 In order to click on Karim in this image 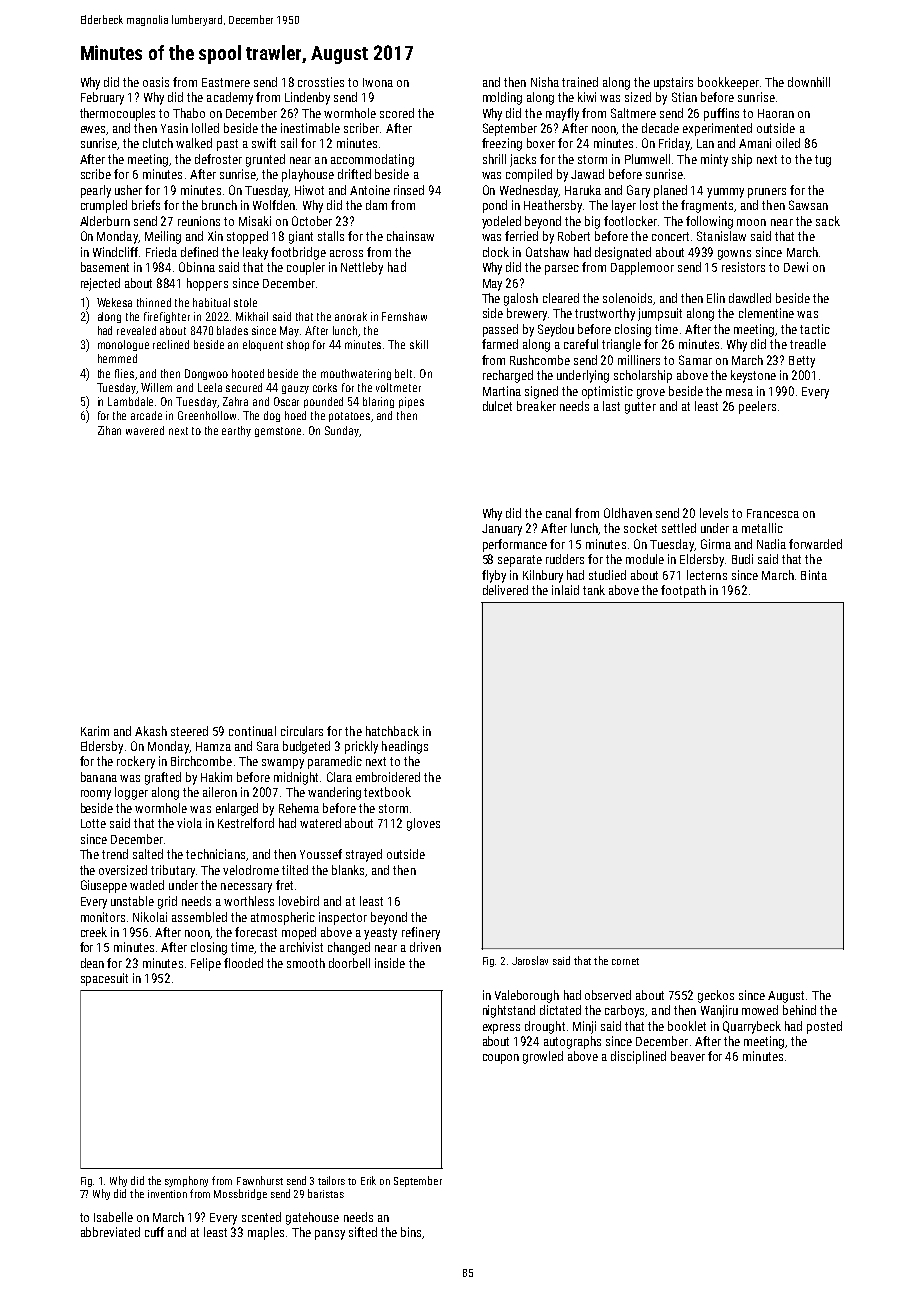, I will do `click(95, 731)`.
